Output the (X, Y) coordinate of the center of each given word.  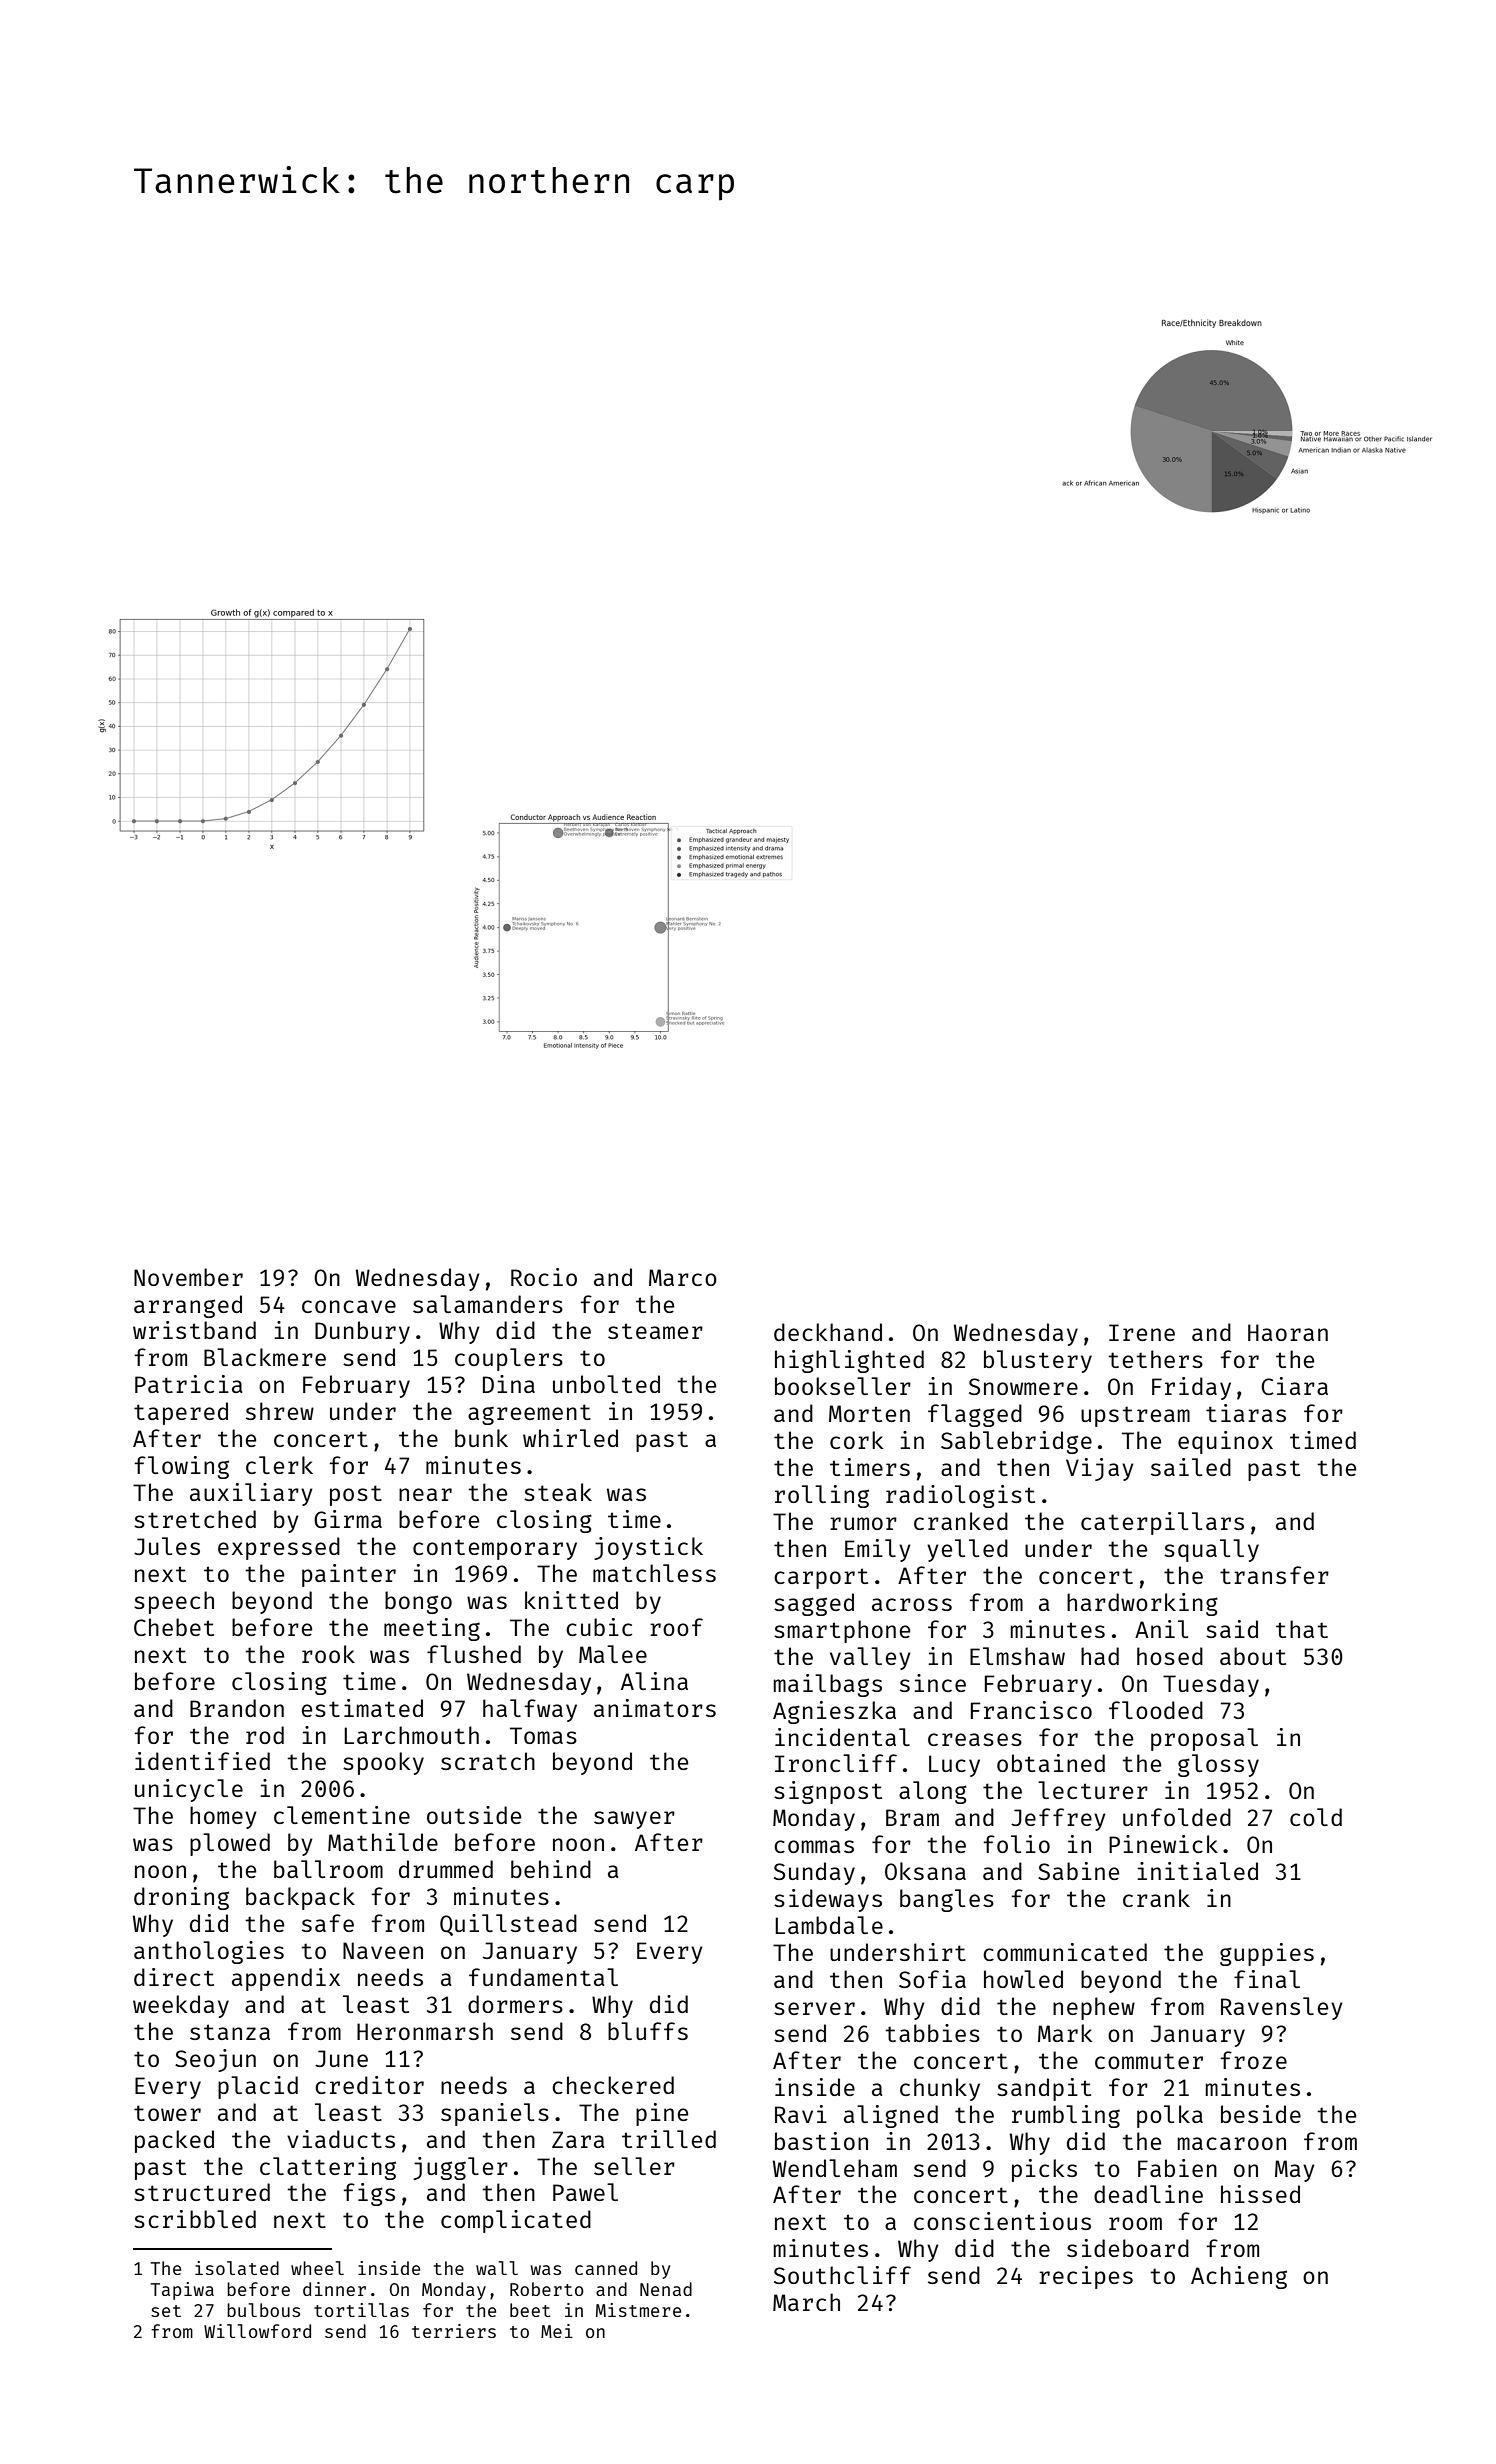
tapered (181, 1413)
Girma (348, 1519)
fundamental (543, 1977)
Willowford (257, 2331)
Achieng (1239, 2277)
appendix (286, 1979)
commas (814, 1846)
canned (606, 2268)
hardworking (1142, 1604)
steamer (655, 1331)
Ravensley (1282, 2008)
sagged (814, 1604)
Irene (1142, 1332)
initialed (1197, 1871)
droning (181, 1898)
